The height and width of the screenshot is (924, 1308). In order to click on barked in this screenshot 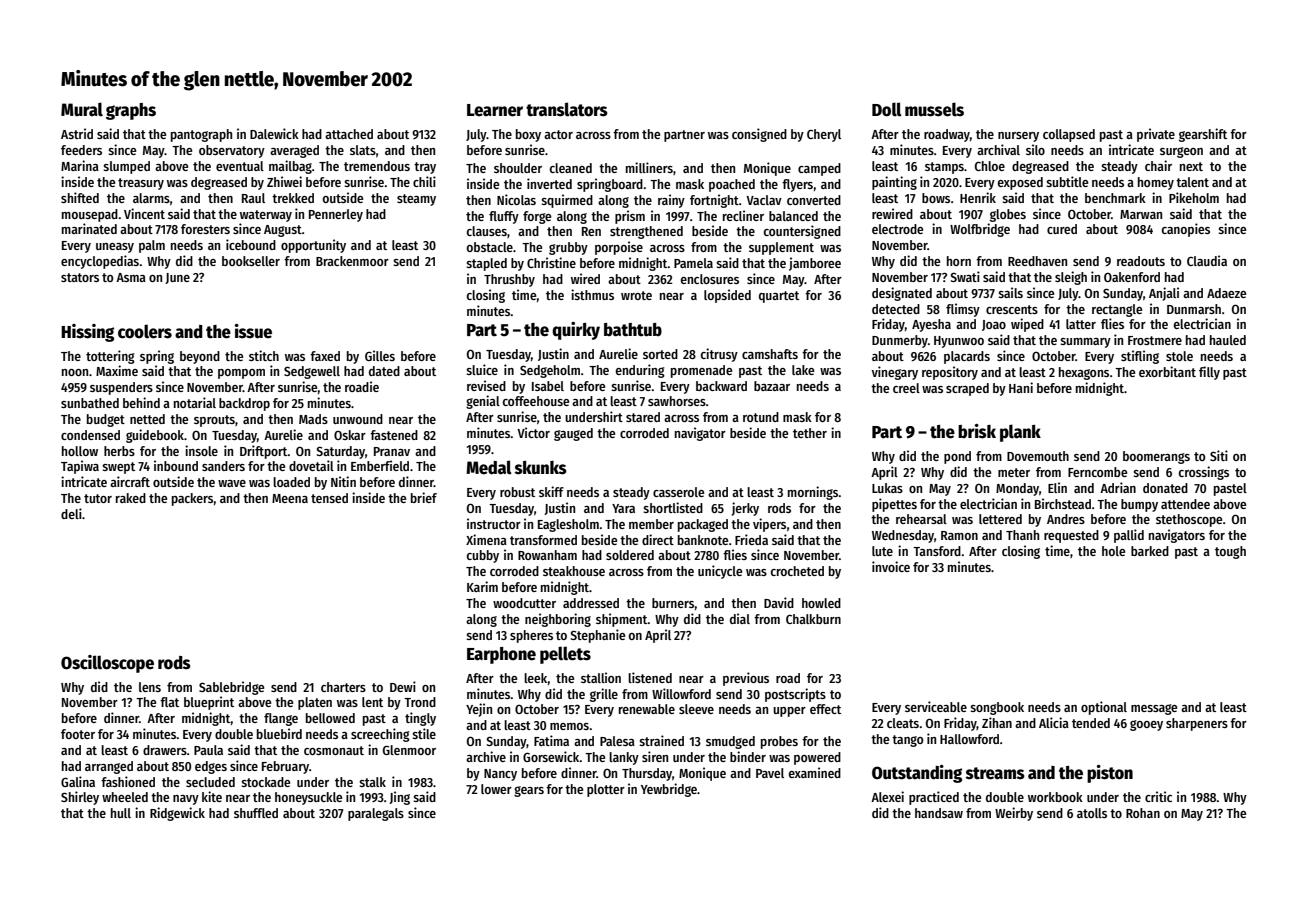, I will do `click(1150, 551)`.
